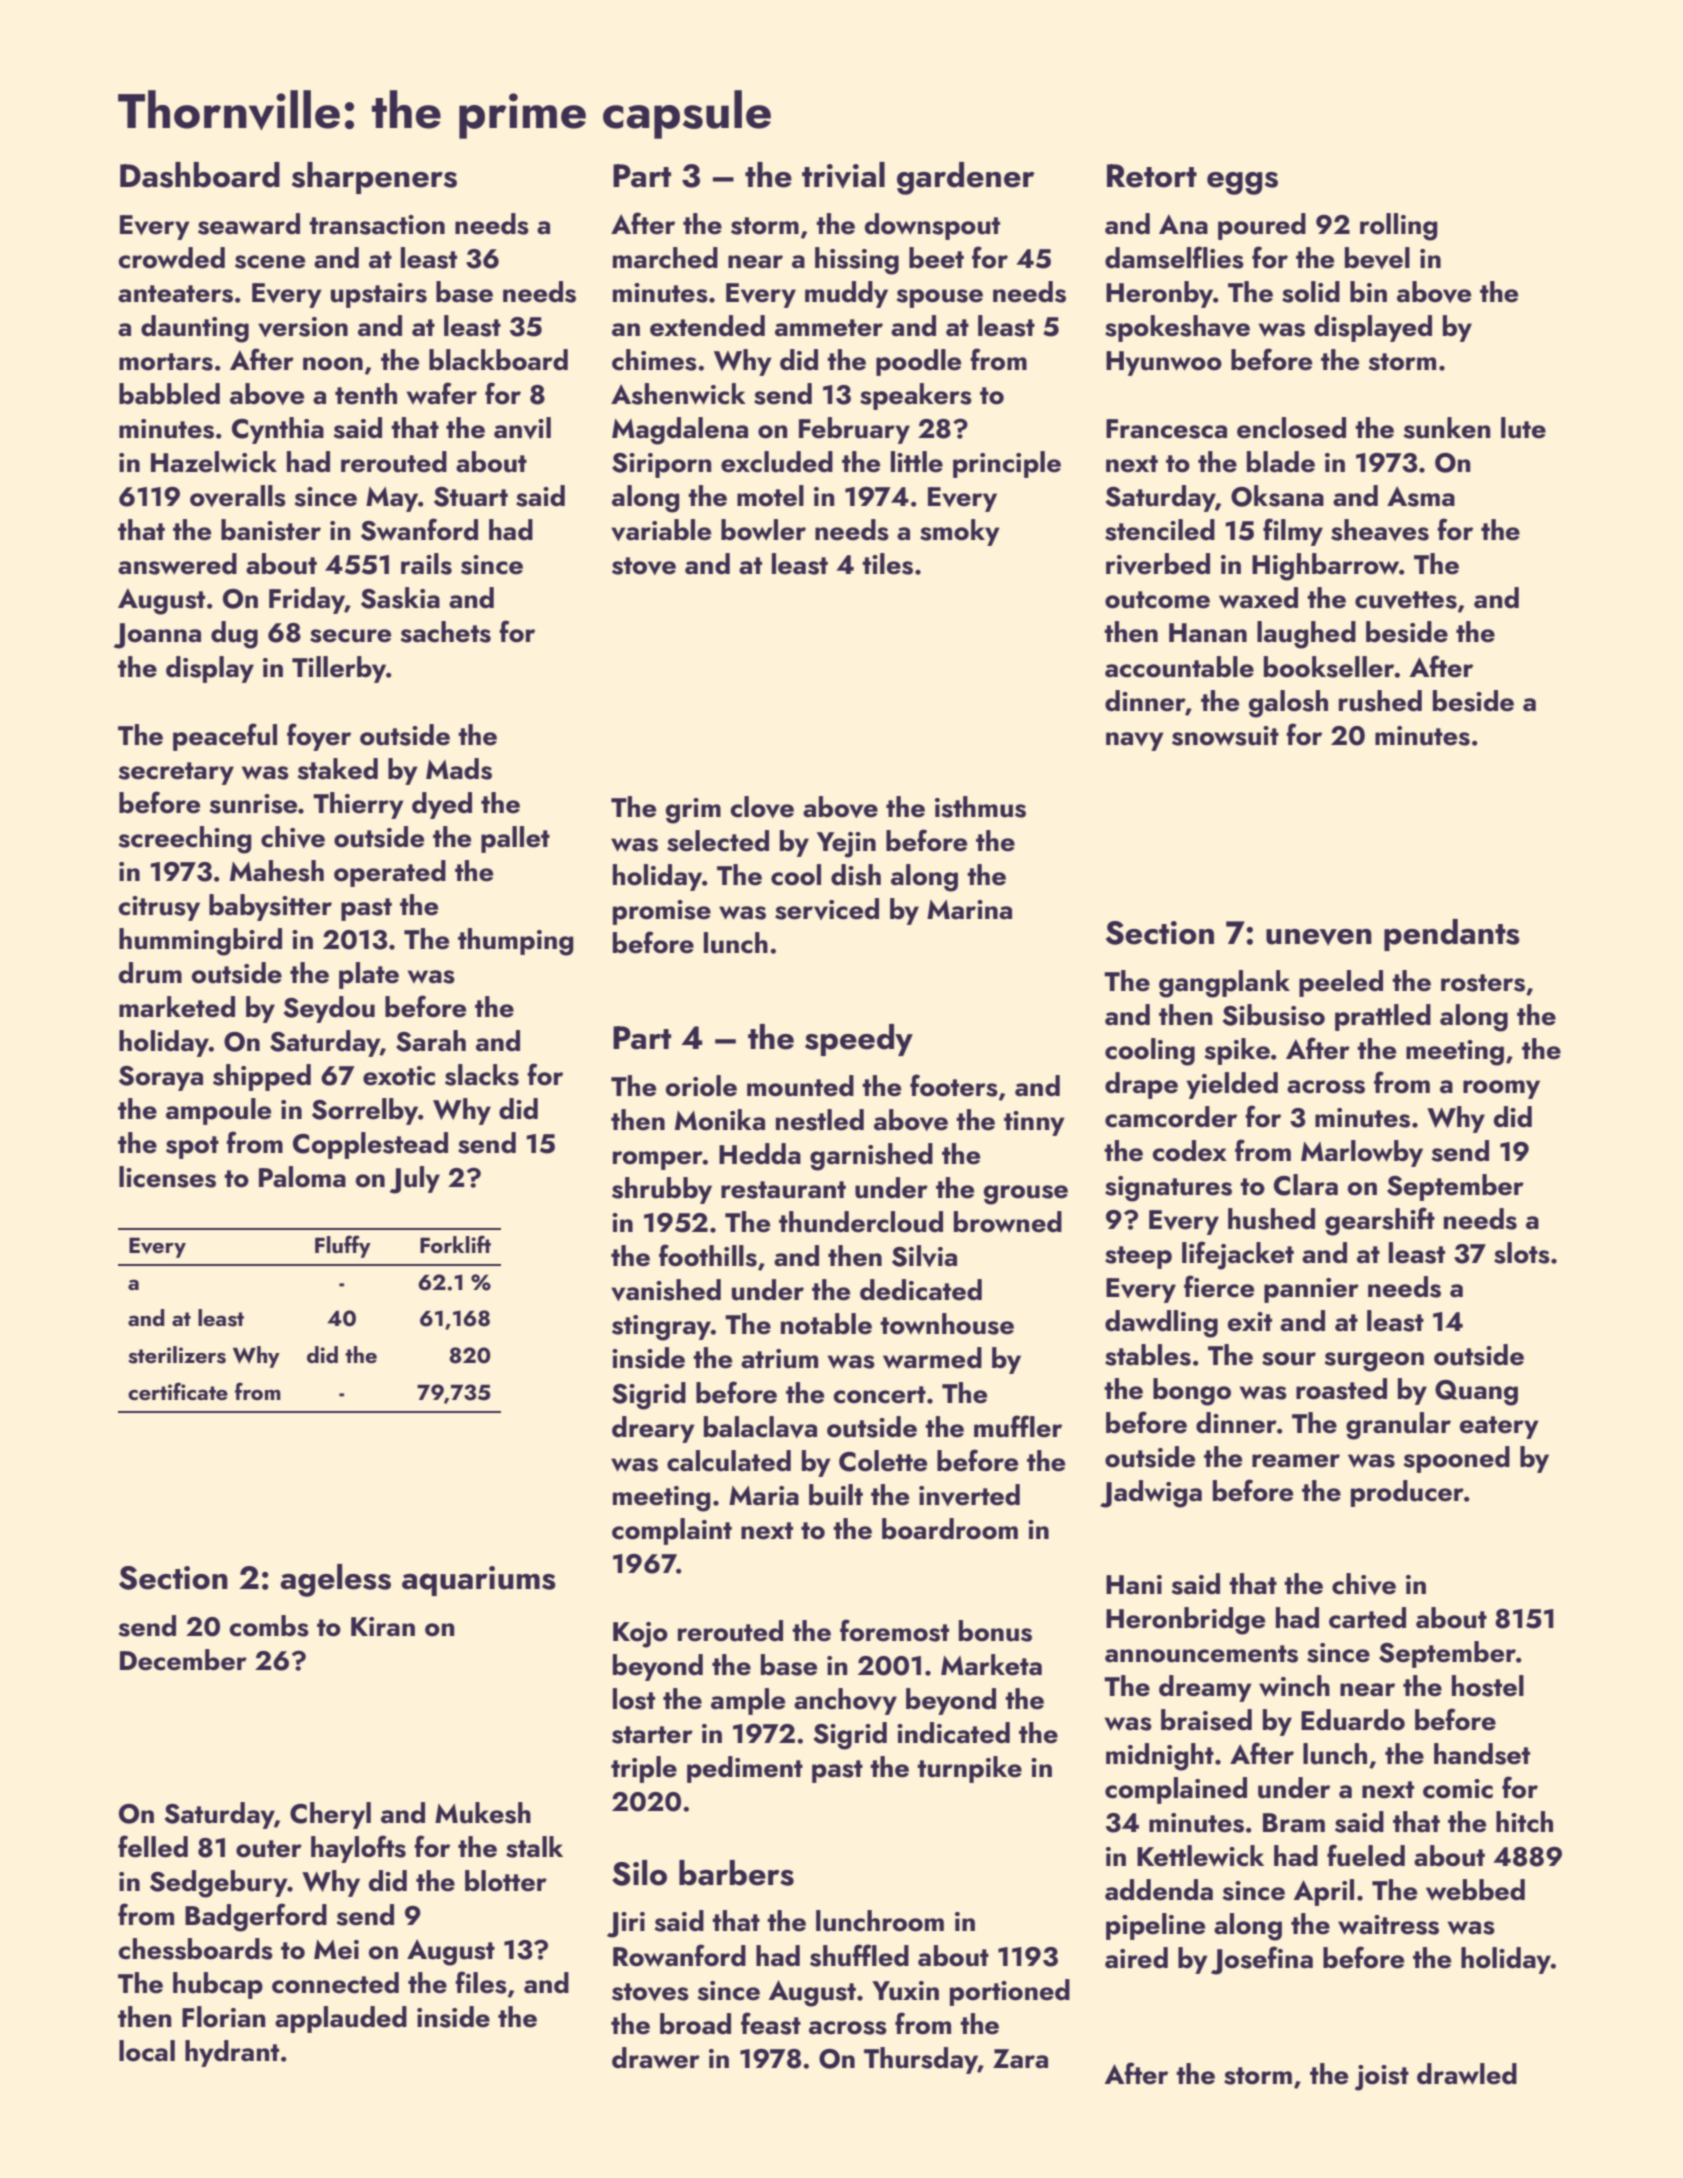  What do you see at coordinates (1382, 2078) in the screenshot?
I see `joist` at bounding box center [1382, 2078].
